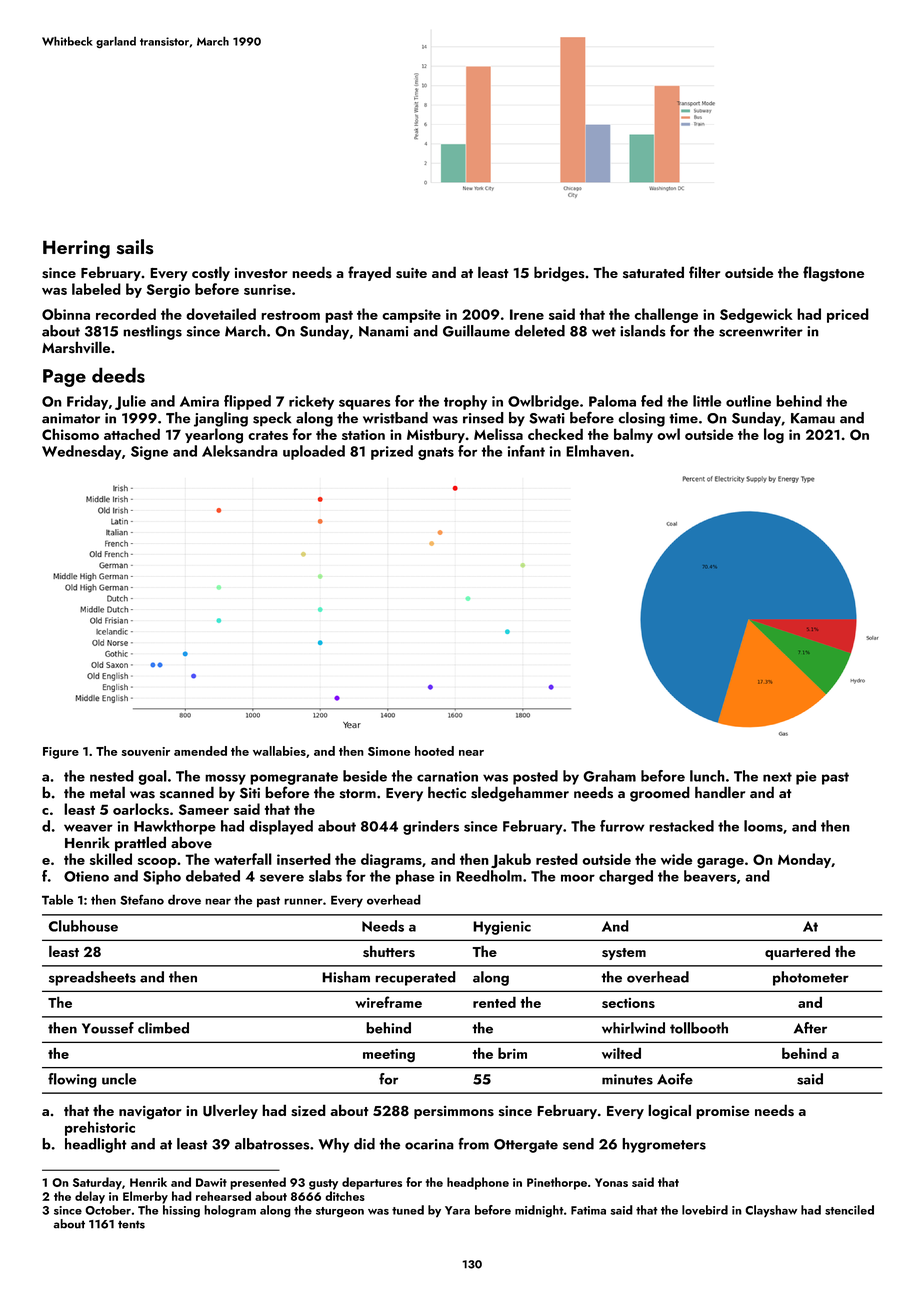  What do you see at coordinates (364, 1144) in the screenshot?
I see `did` at bounding box center [364, 1144].
